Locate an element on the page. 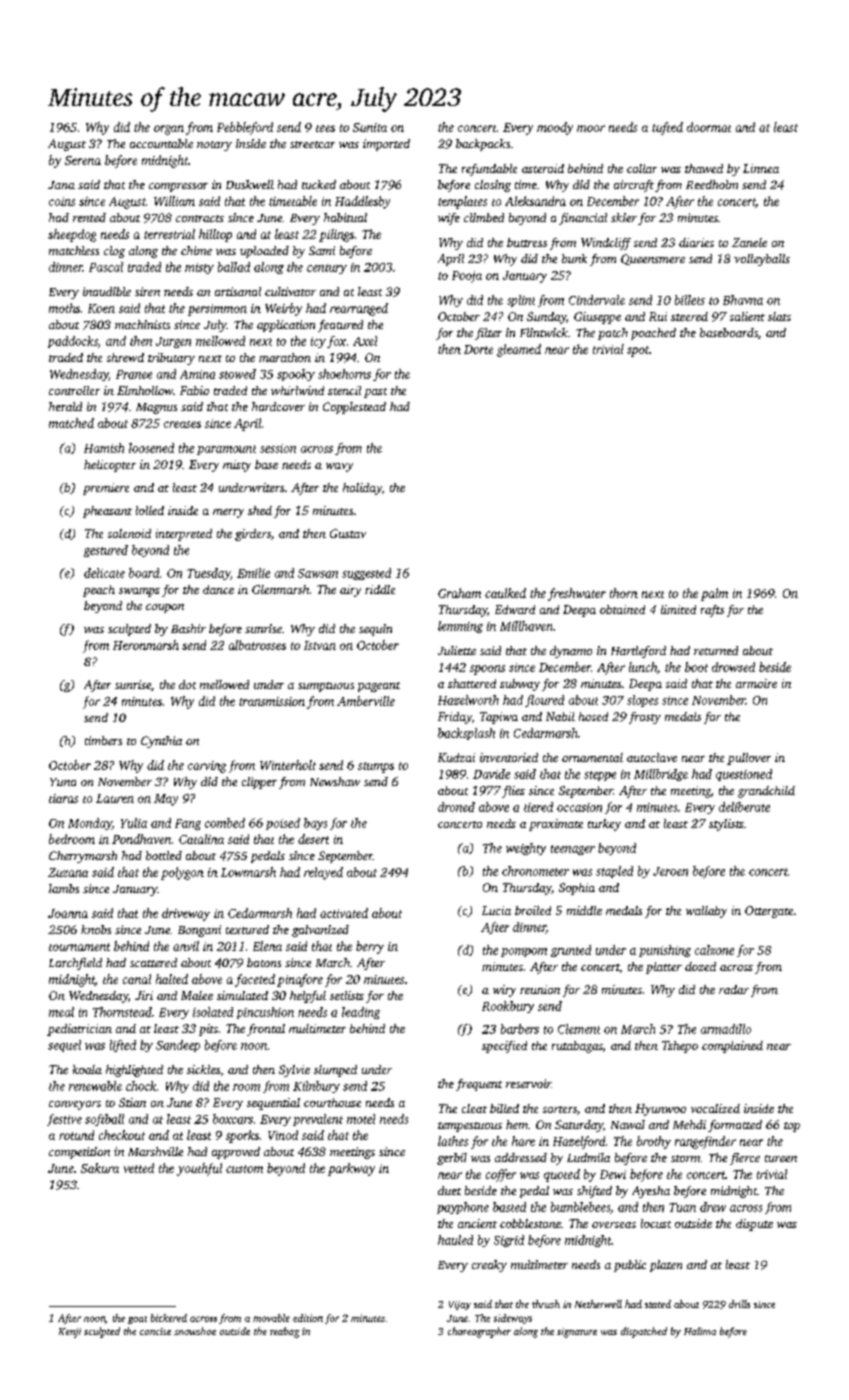  moody is located at coordinates (555, 128).
